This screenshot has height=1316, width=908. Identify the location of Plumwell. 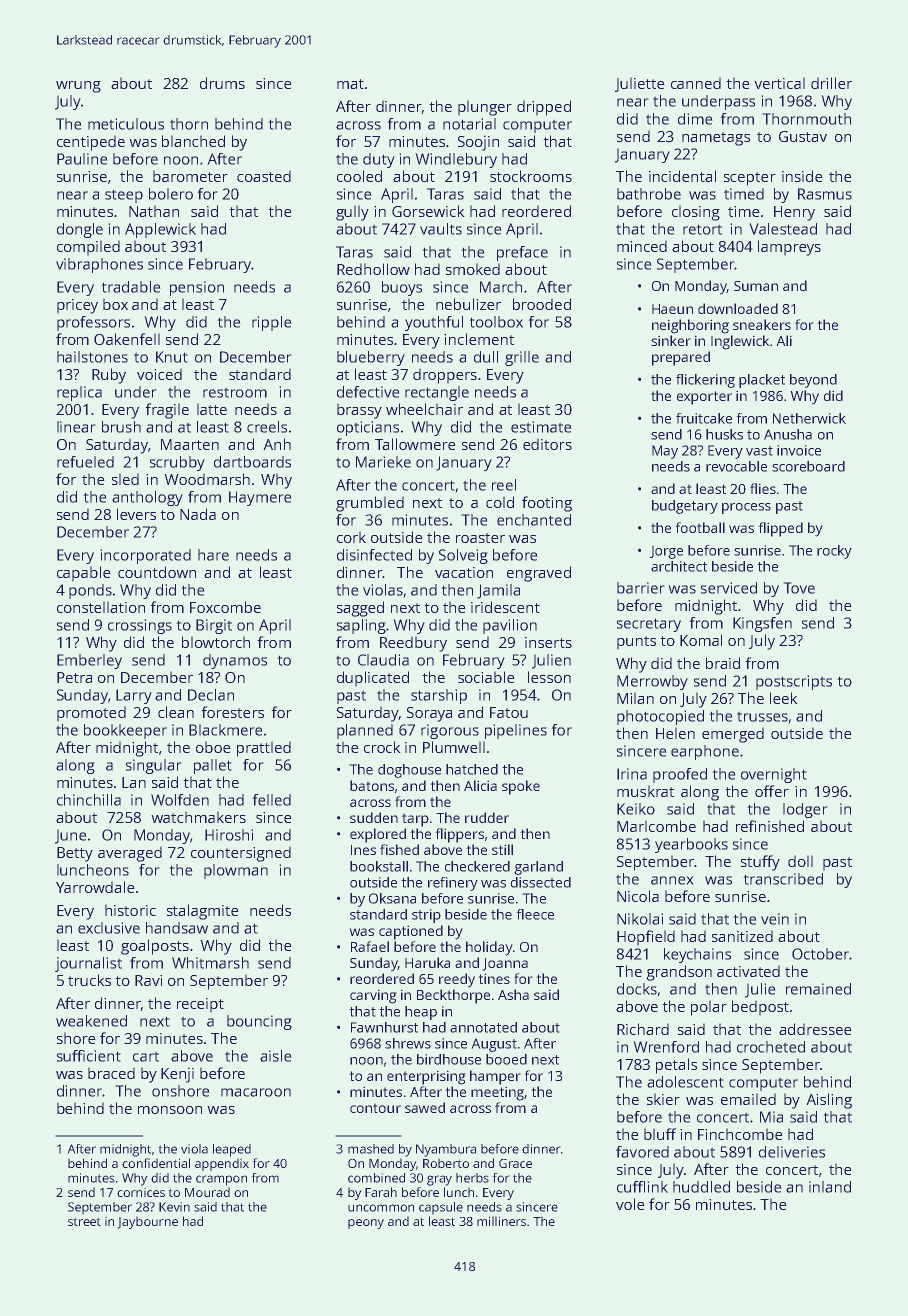
(454, 747).
